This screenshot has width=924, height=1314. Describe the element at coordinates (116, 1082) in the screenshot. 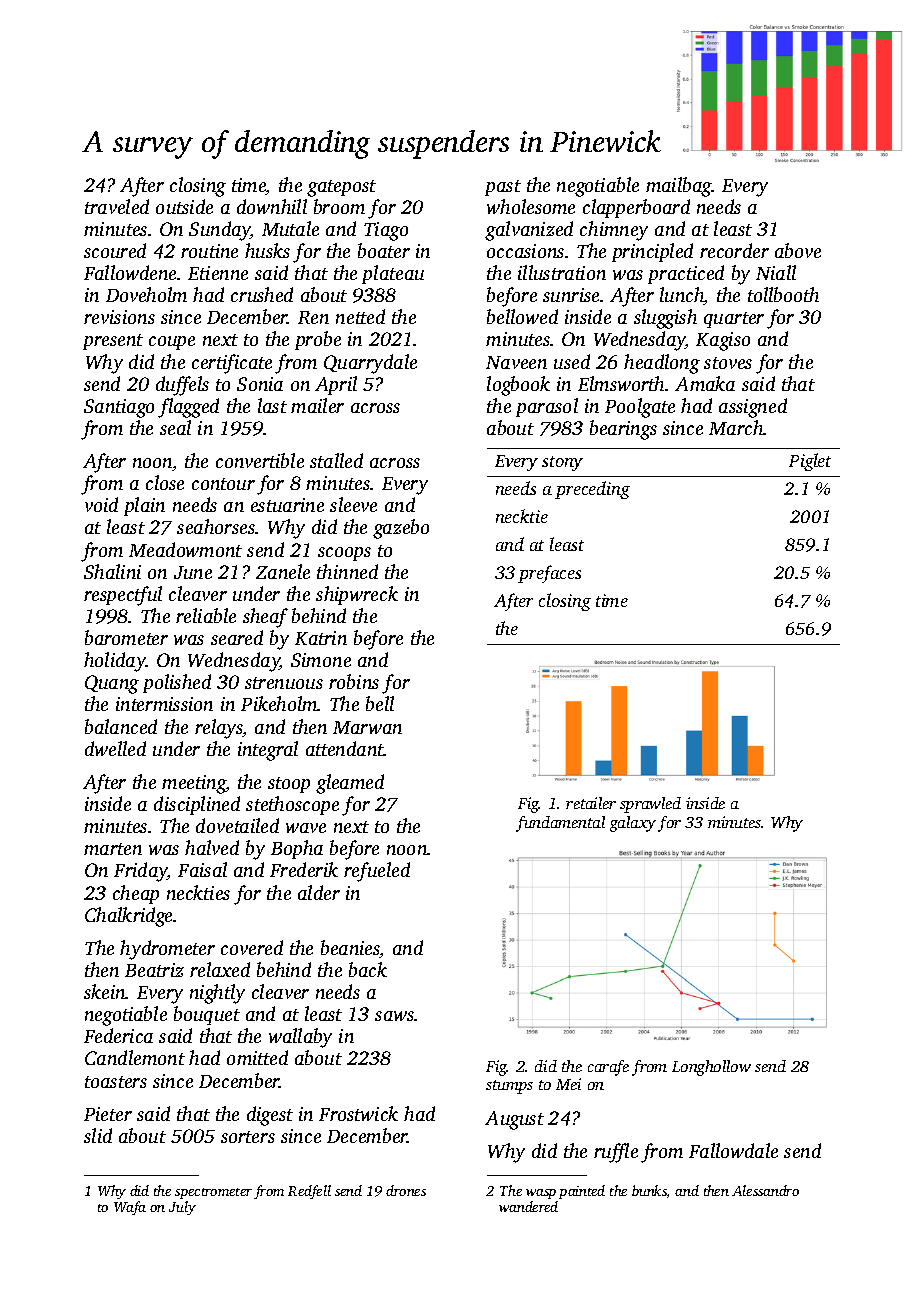

I see `toasters` at that location.
